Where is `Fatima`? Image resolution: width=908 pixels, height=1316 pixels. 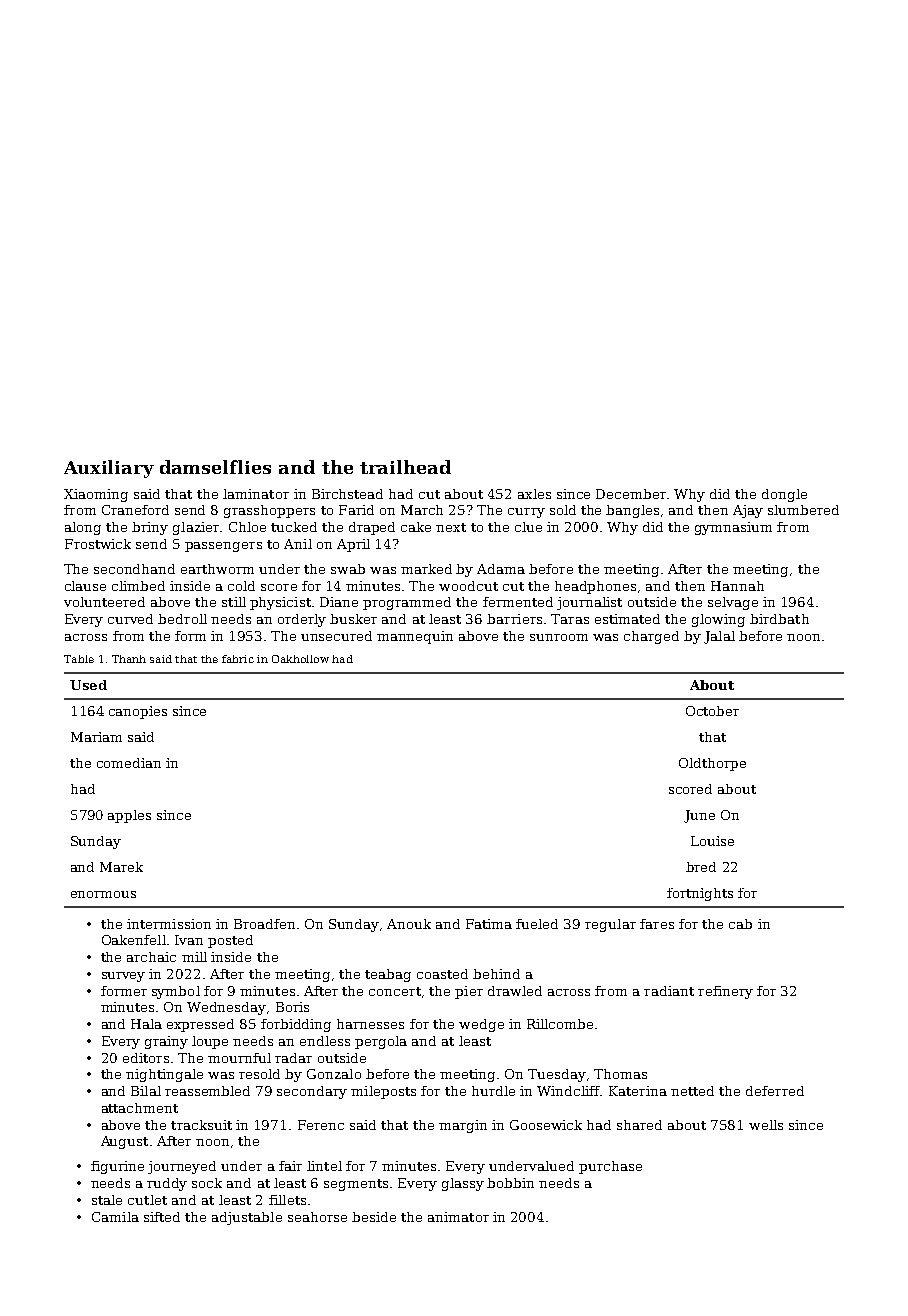
Fatima is located at coordinates (489, 924).
